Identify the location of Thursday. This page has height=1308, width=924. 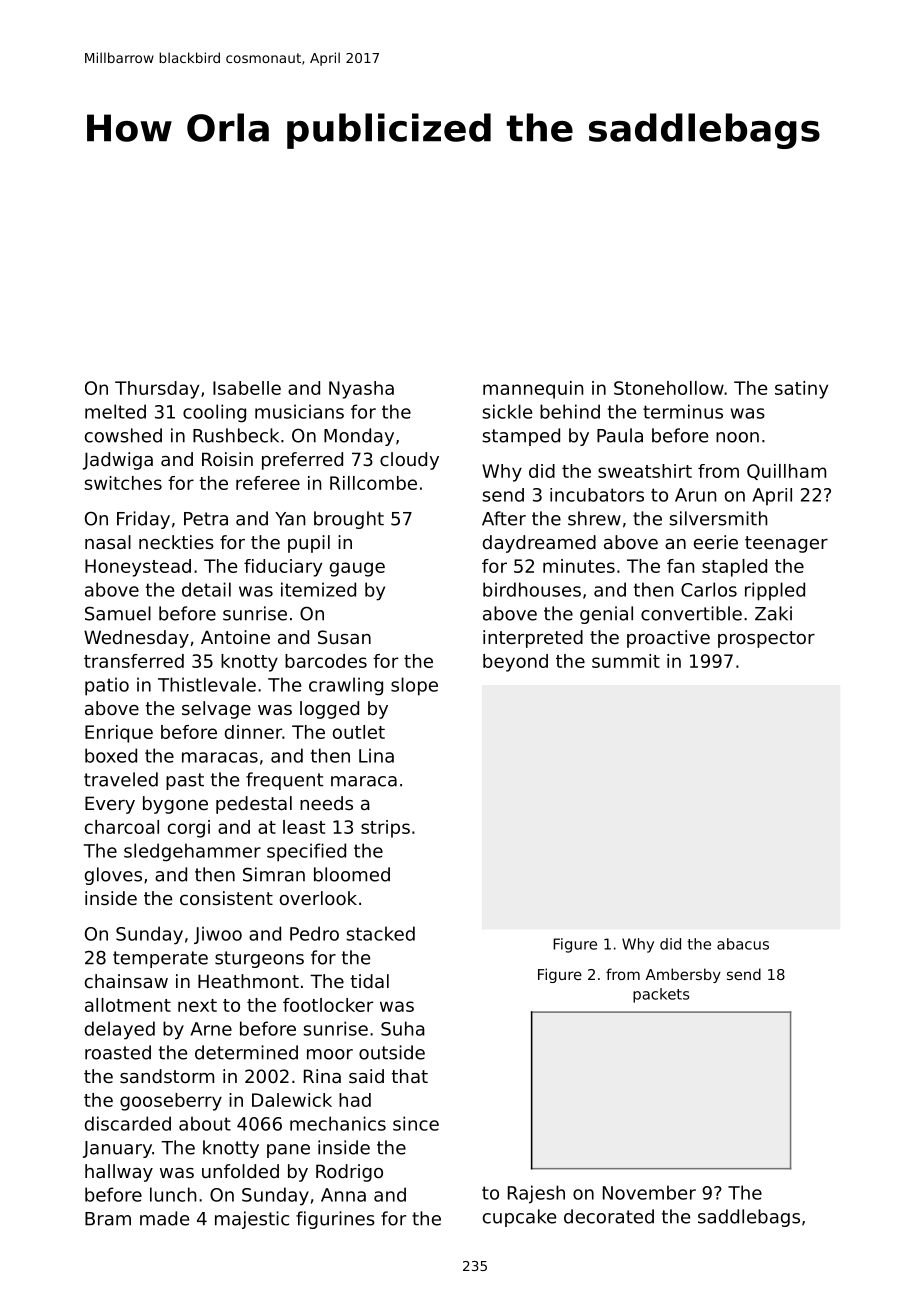
(157, 390).
